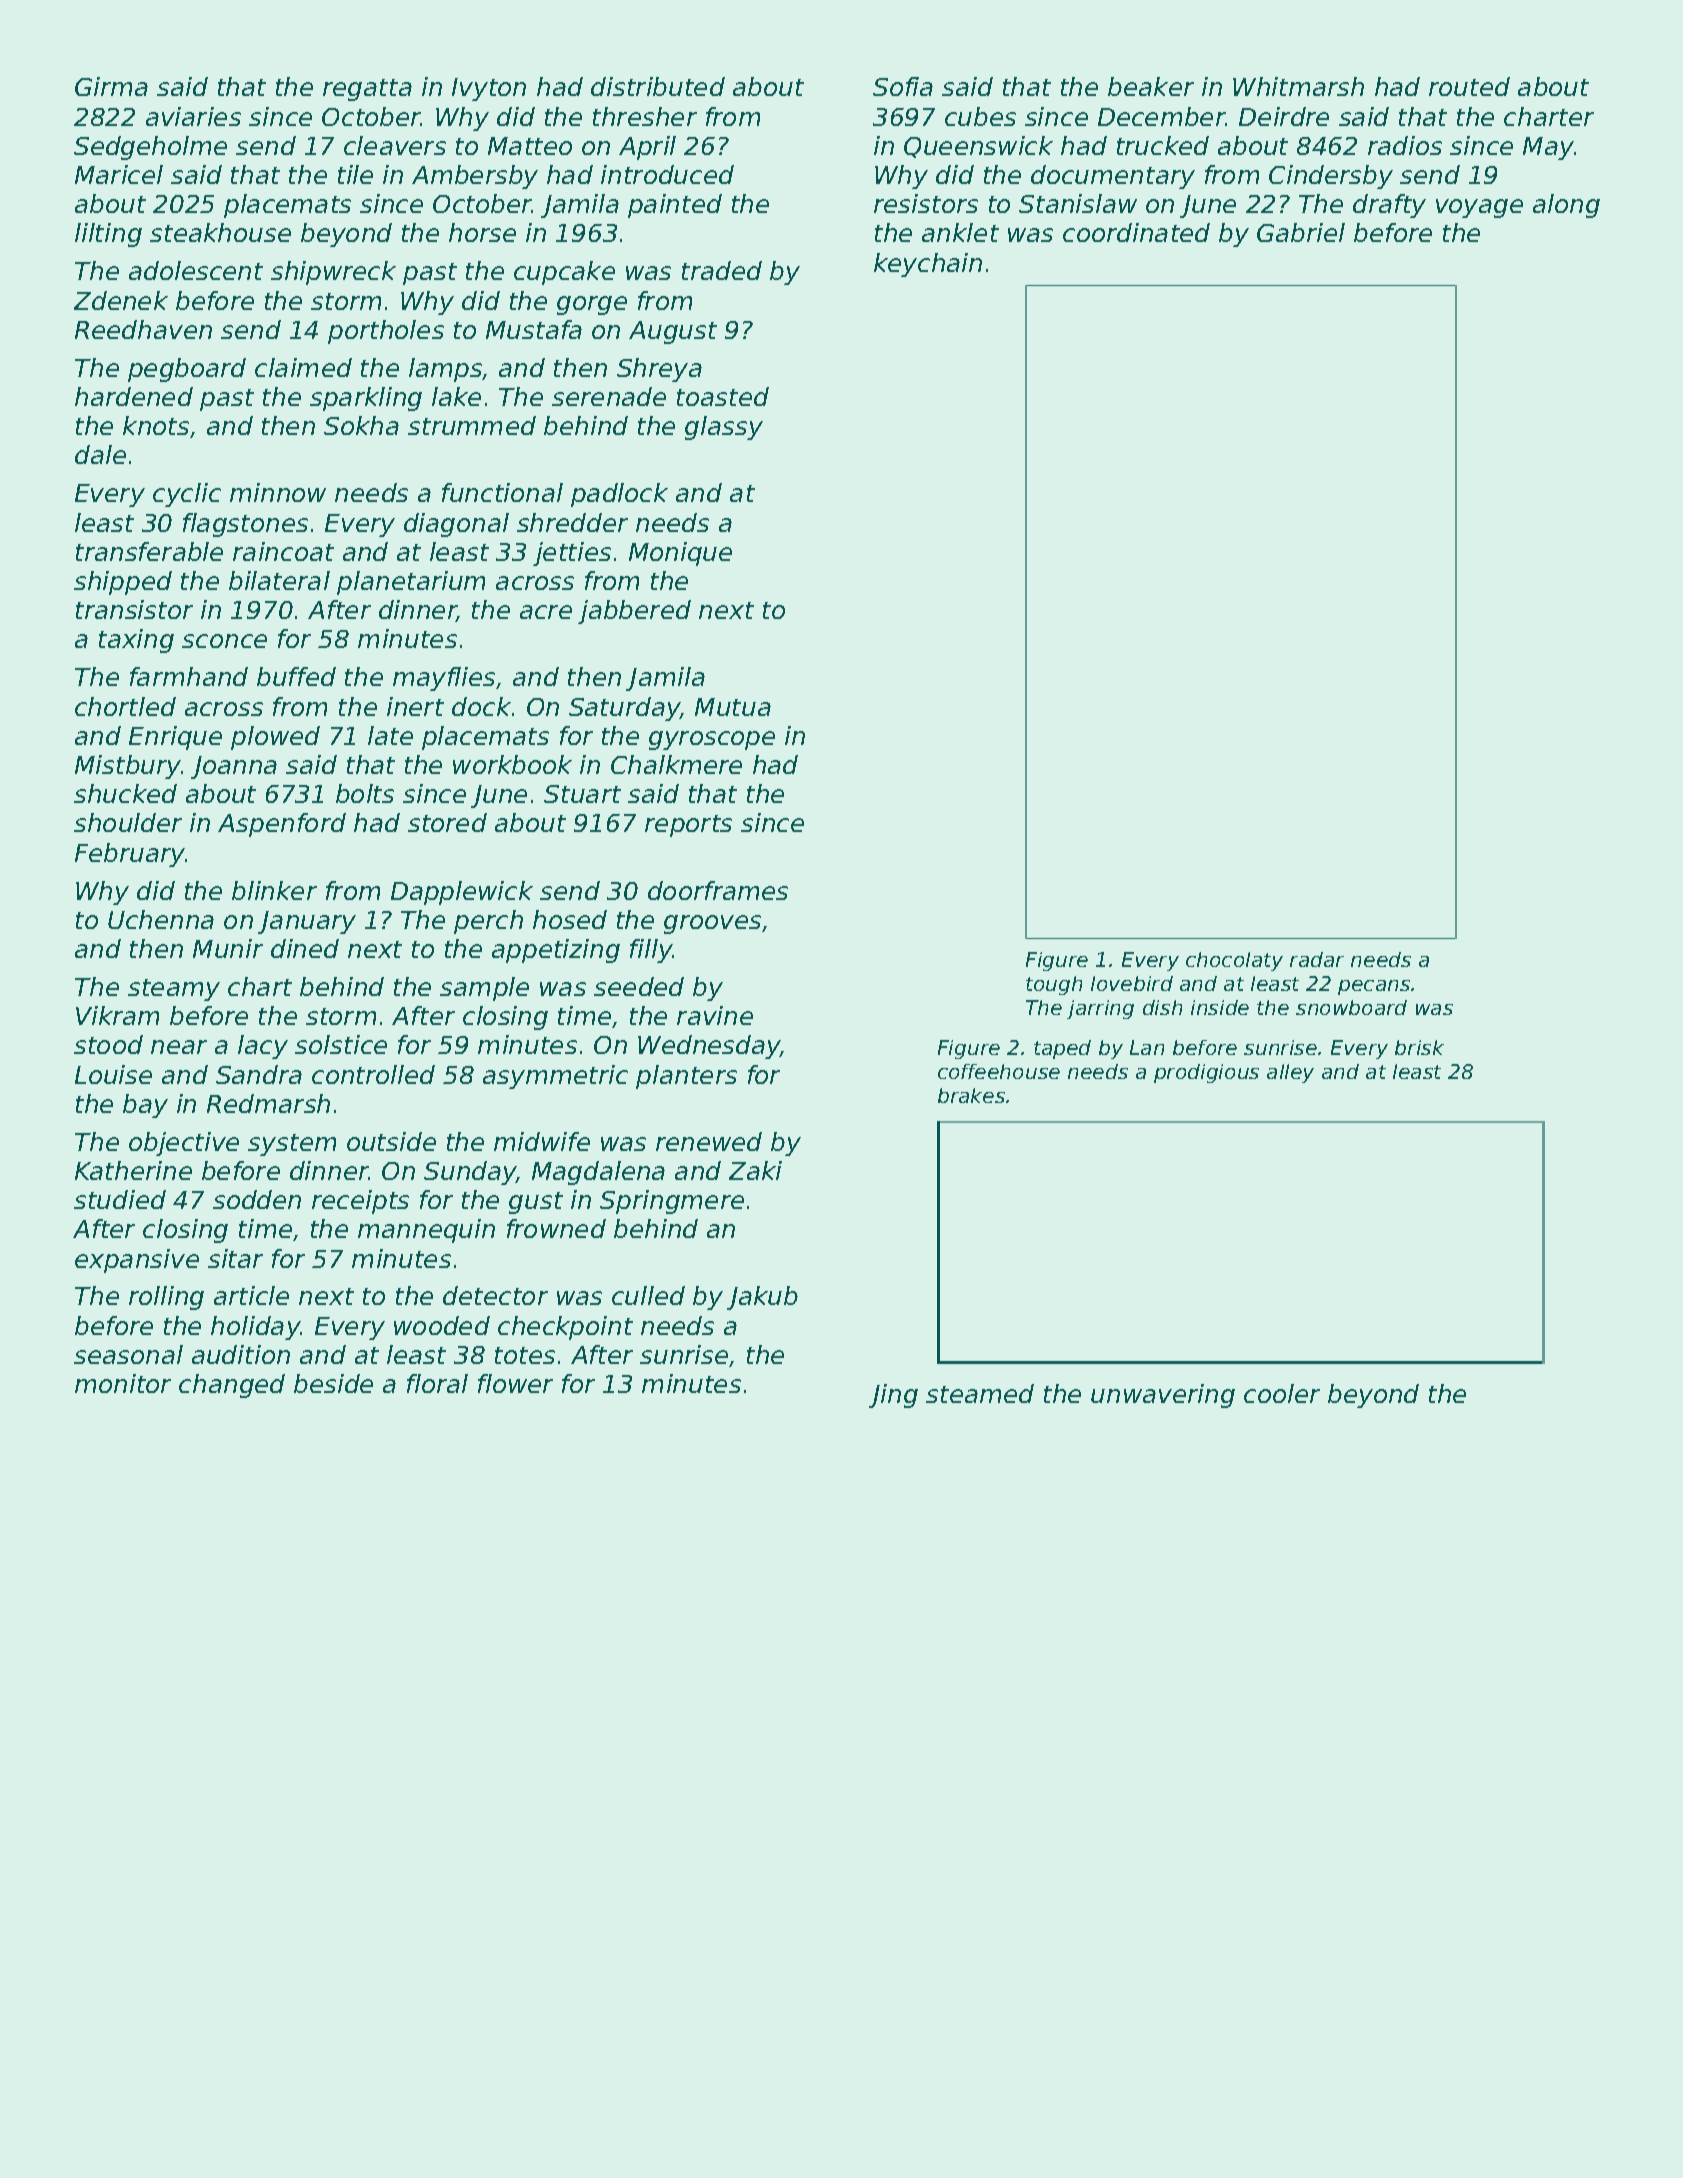 The height and width of the screenshot is (2178, 1683). Describe the element at coordinates (128, 1354) in the screenshot. I see `seasonal` at that location.
